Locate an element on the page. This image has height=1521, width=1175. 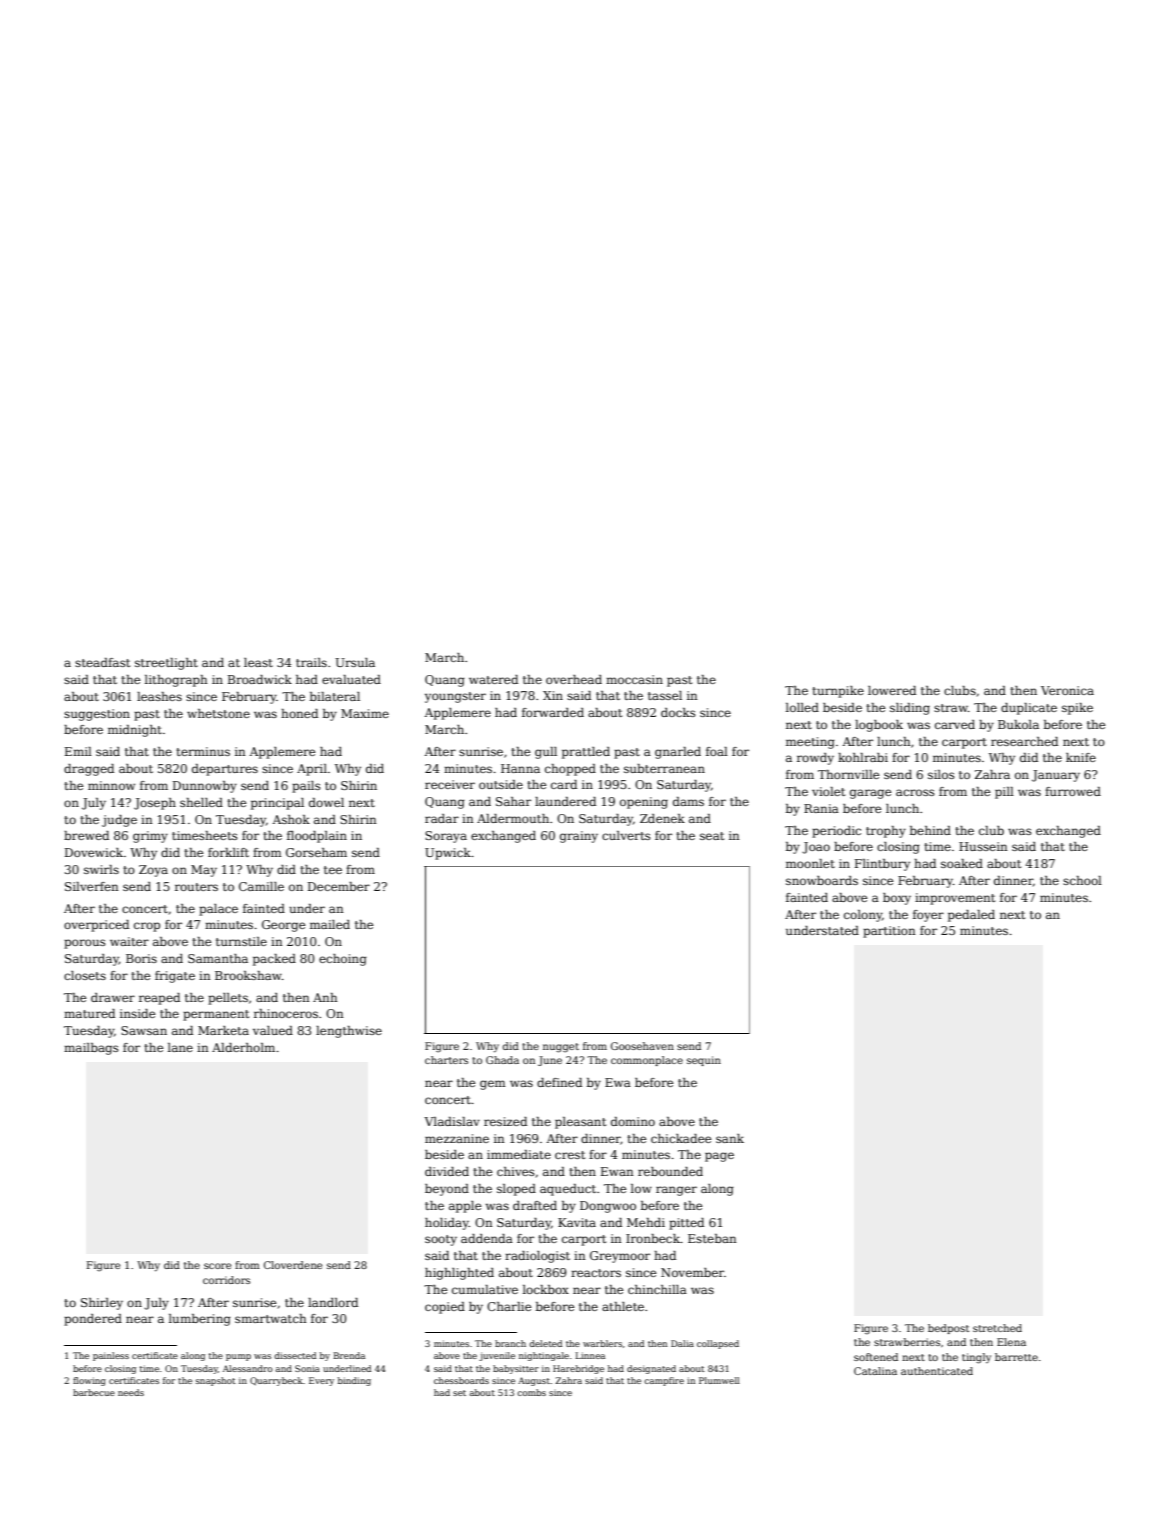
chinchilla is located at coordinates (657, 1289).
